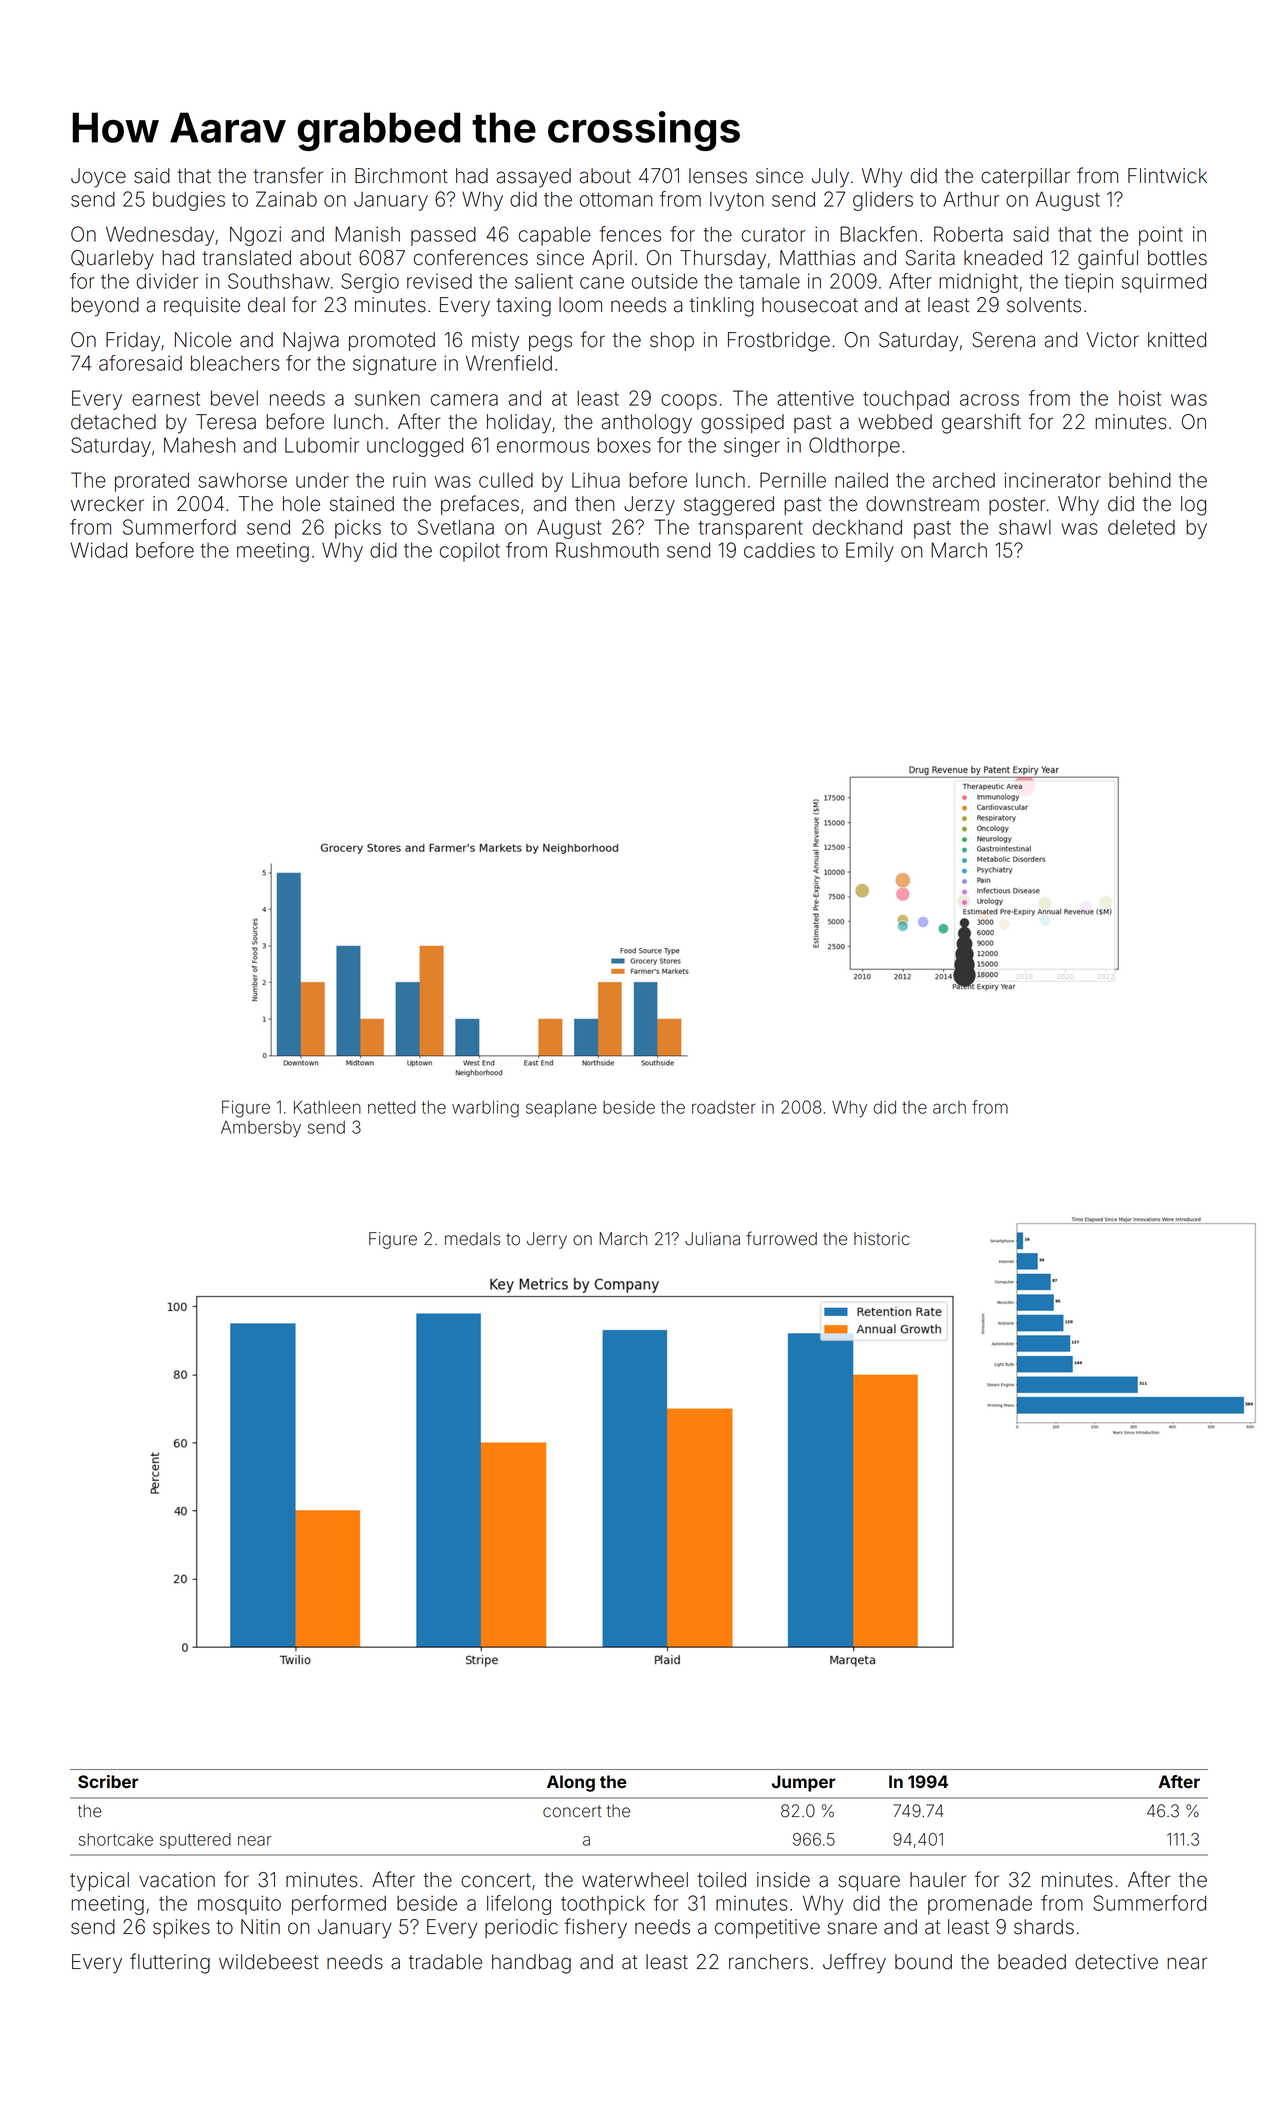  What do you see at coordinates (99, 1882) in the page?
I see `typical` at bounding box center [99, 1882].
